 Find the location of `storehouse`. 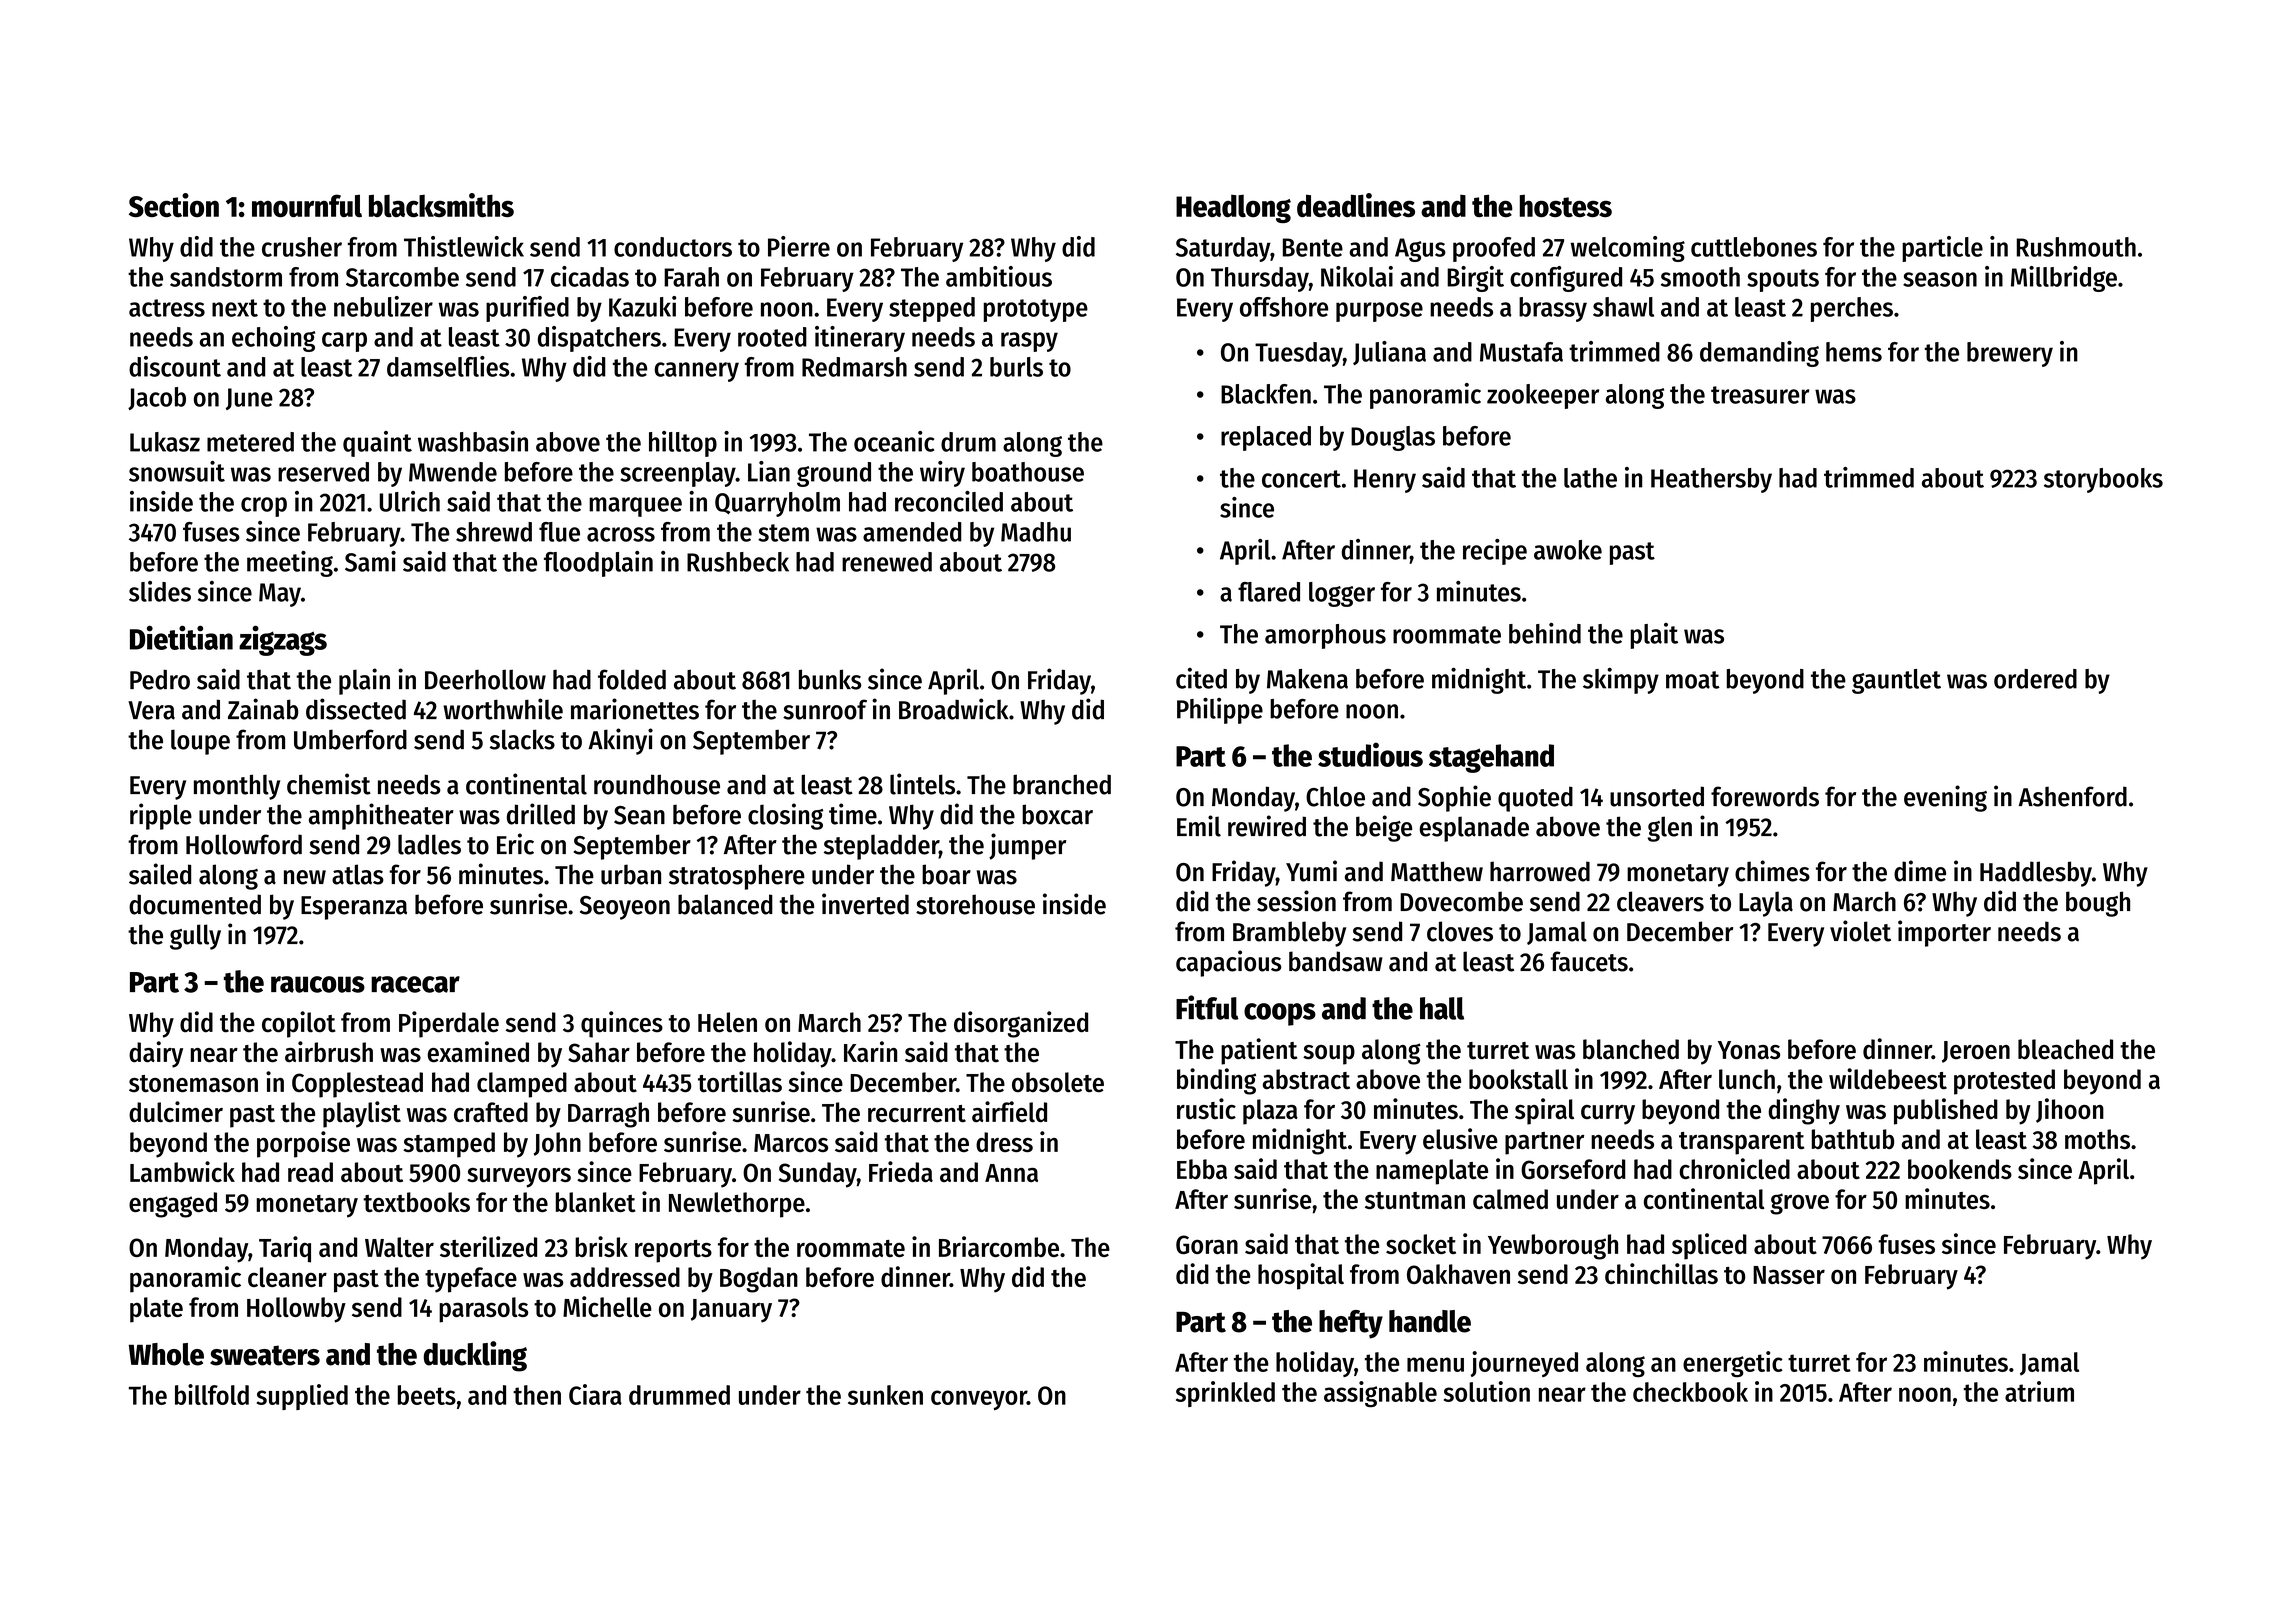

storehouse is located at coordinates (975, 904).
